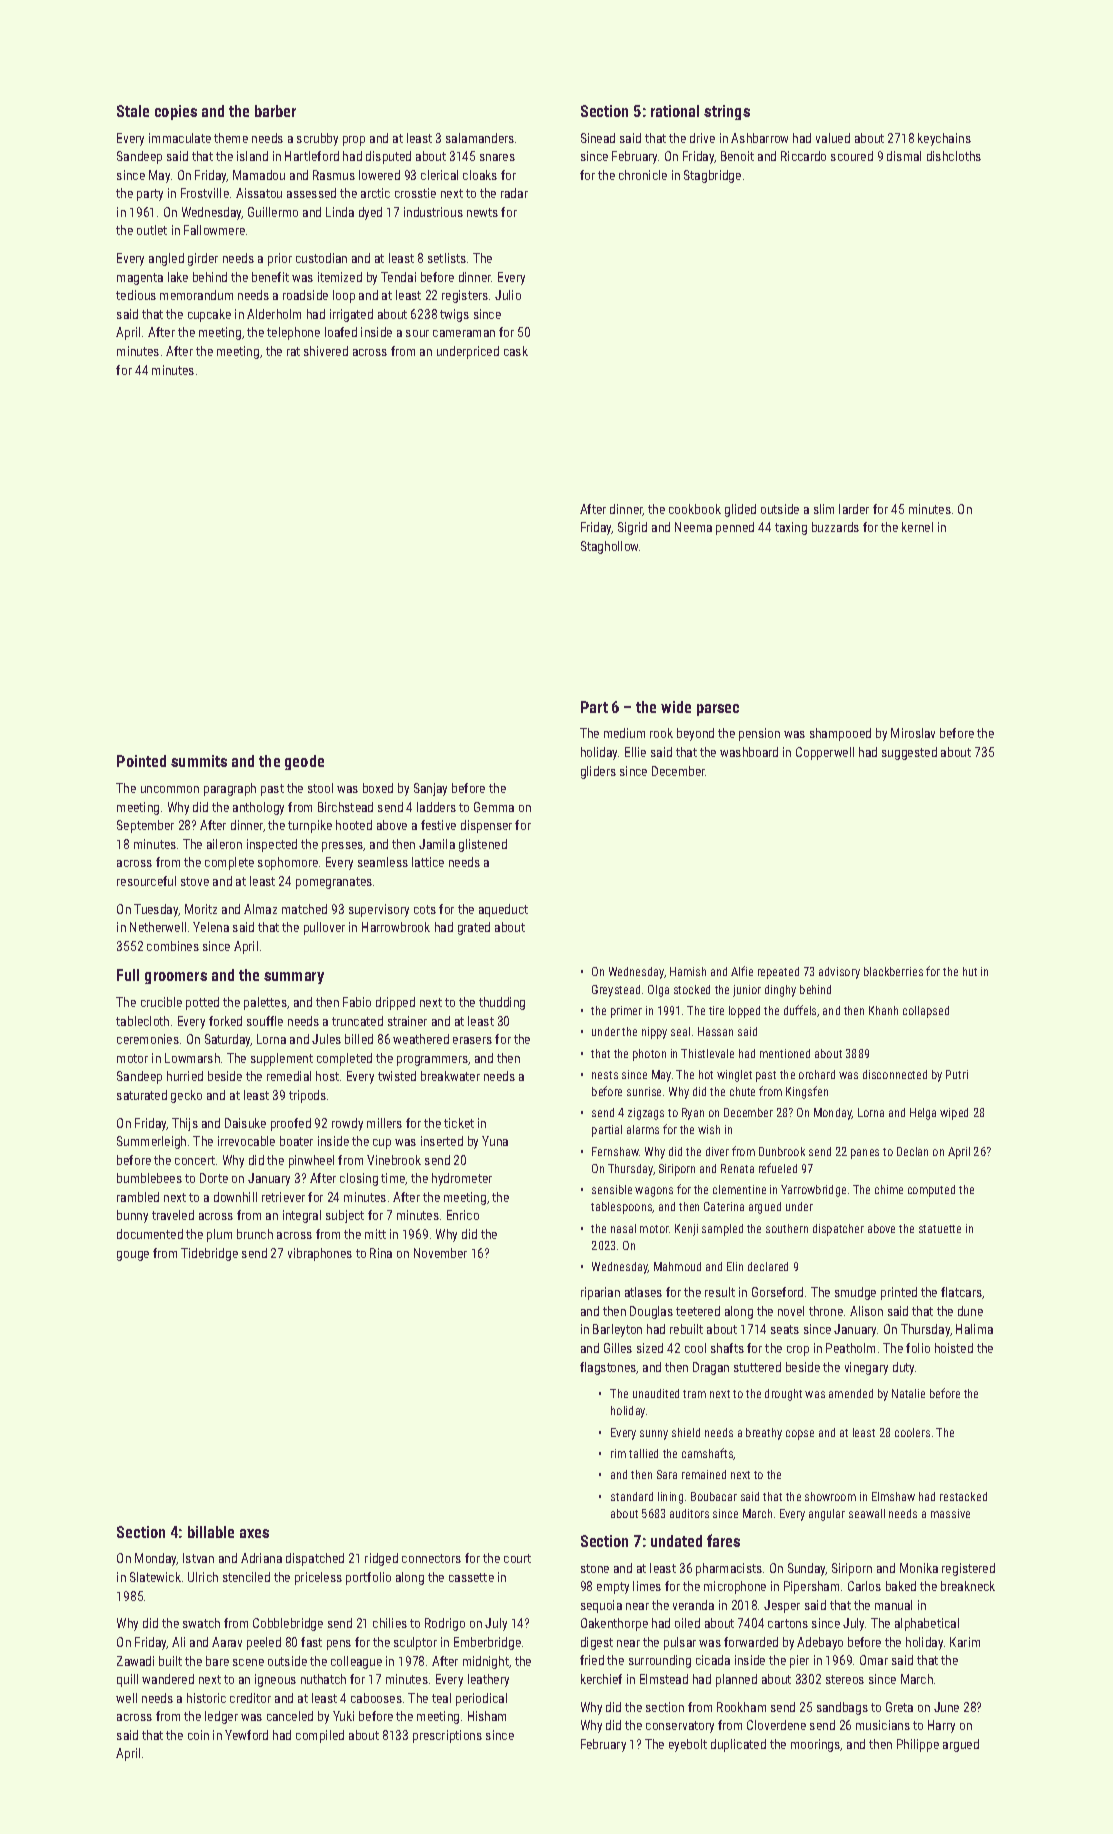 Image resolution: width=1113 pixels, height=1834 pixels. What do you see at coordinates (854, 509) in the screenshot?
I see `larder` at bounding box center [854, 509].
